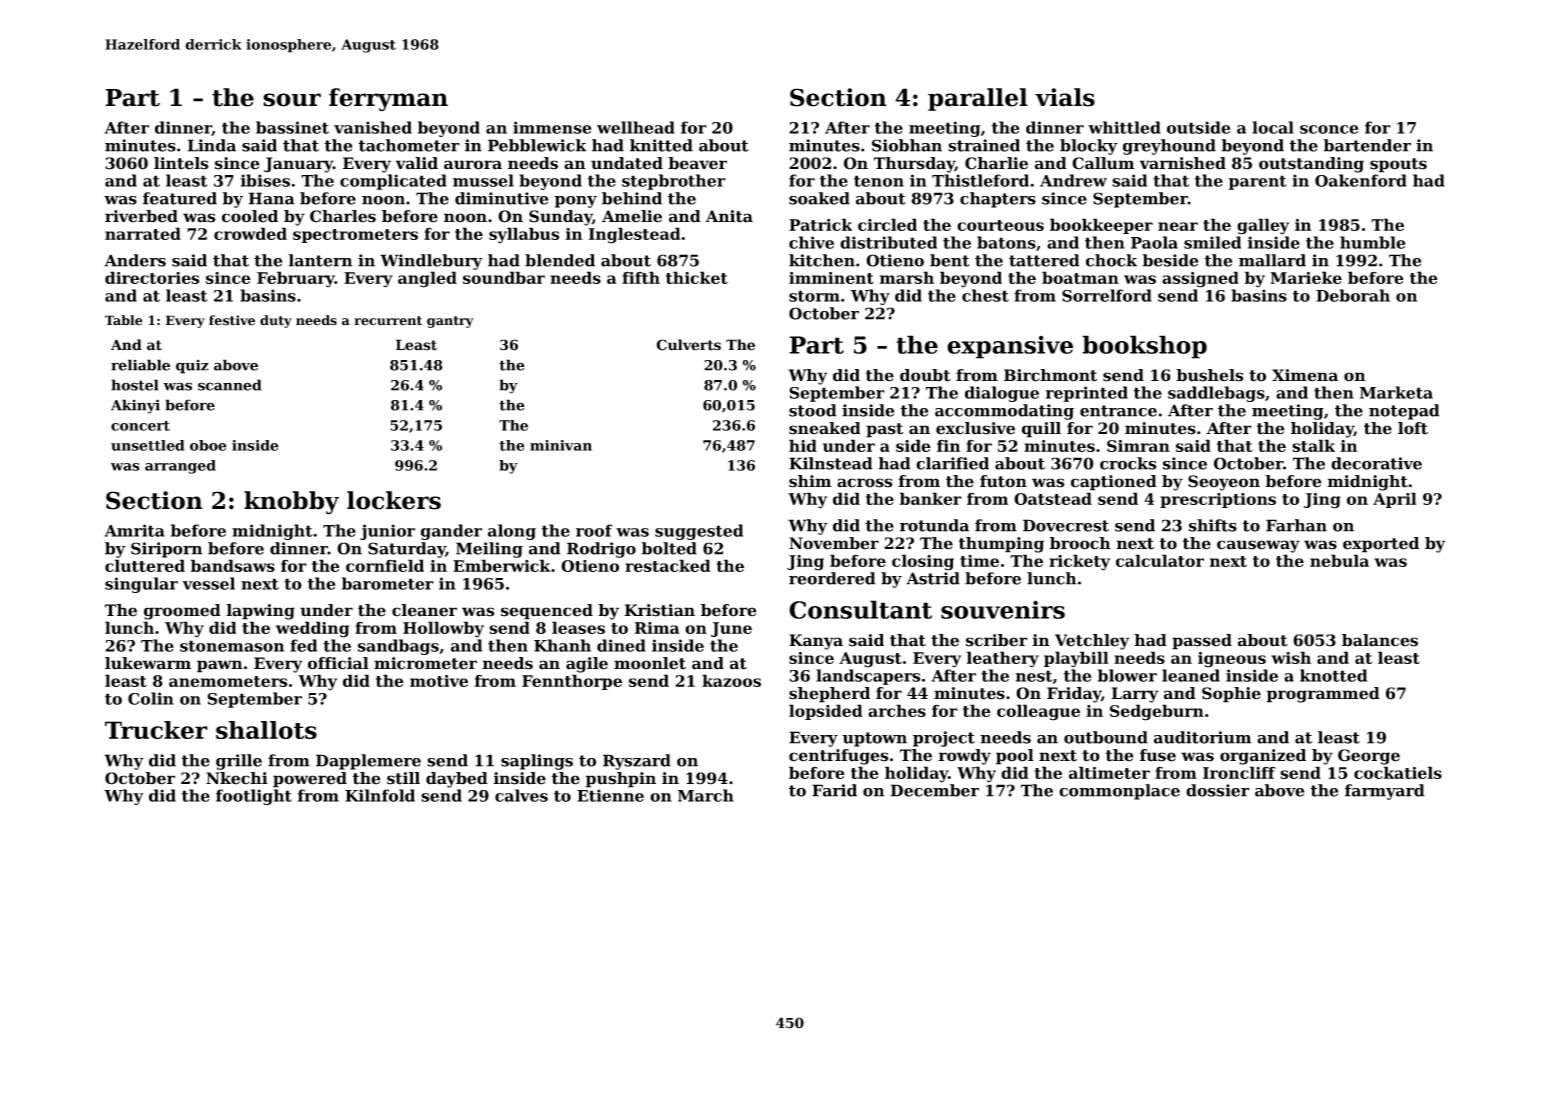  What do you see at coordinates (409, 145) in the screenshot?
I see `tachometer` at bounding box center [409, 145].
